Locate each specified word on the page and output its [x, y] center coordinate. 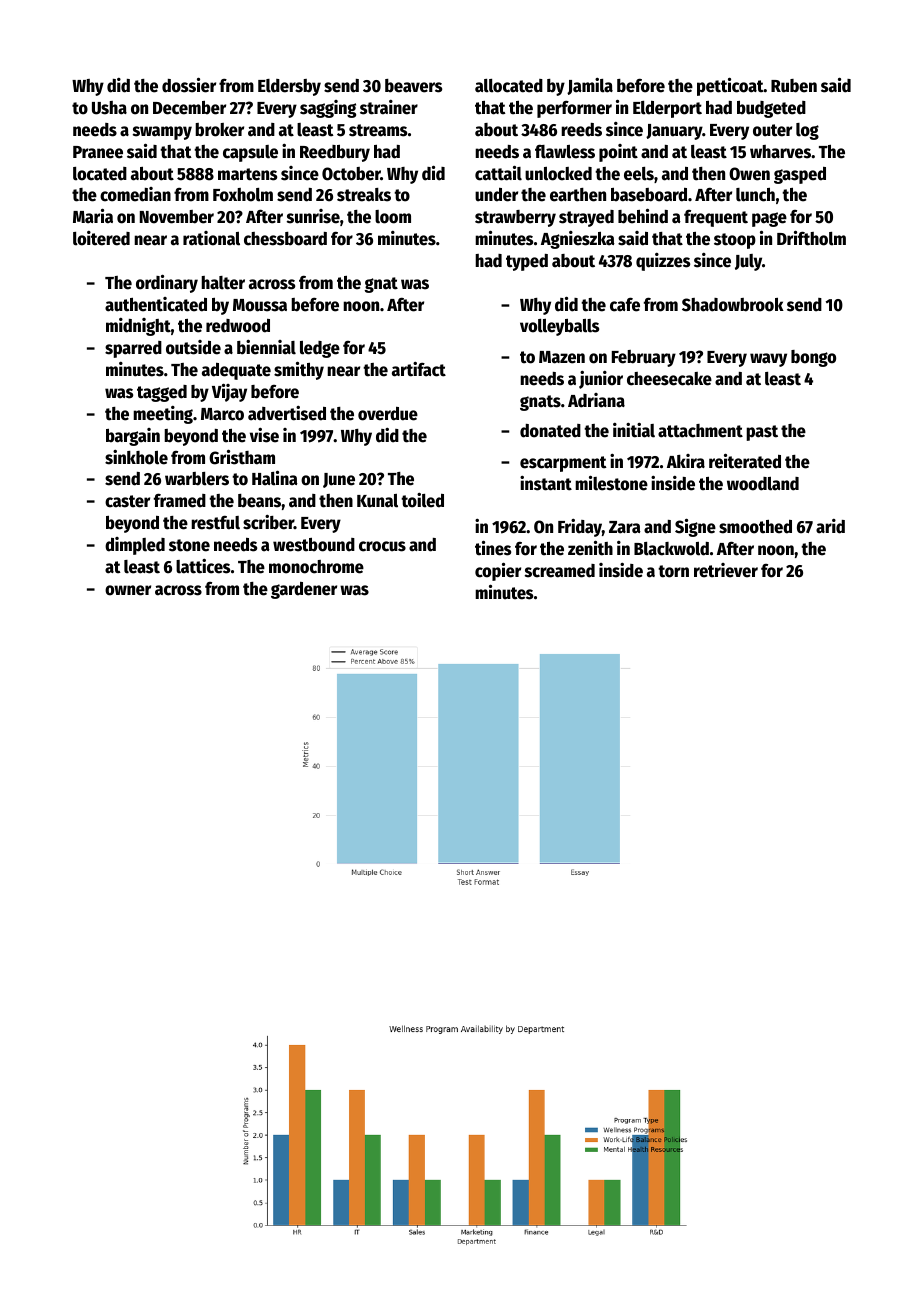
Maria [93, 216]
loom [393, 217]
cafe [625, 304]
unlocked [558, 174]
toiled [422, 500]
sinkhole [136, 457]
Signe [695, 527]
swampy [162, 133]
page [769, 219]
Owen [749, 174]
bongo [813, 358]
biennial [266, 347]
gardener [304, 590]
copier [498, 571]
